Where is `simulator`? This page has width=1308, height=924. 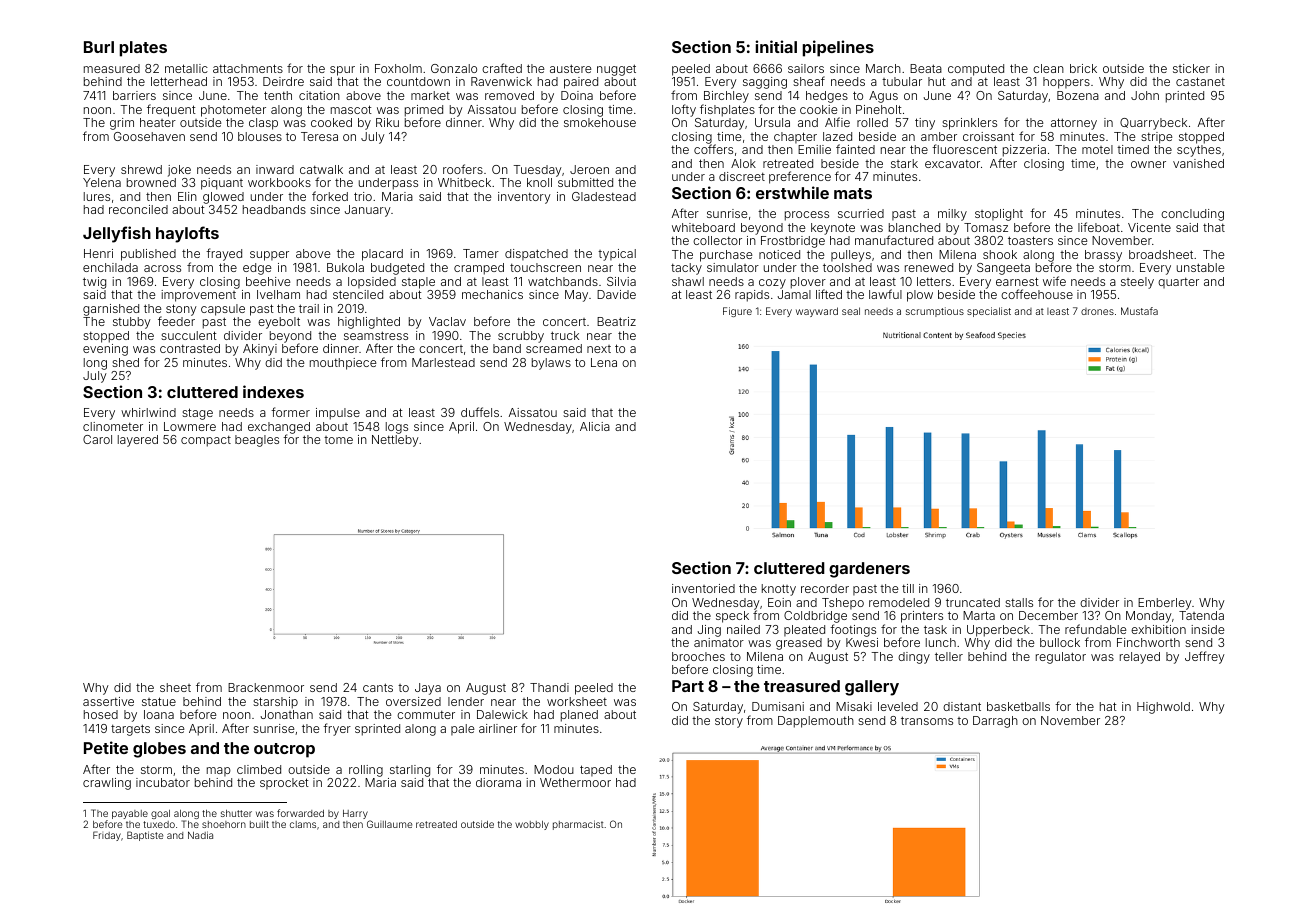 simulator is located at coordinates (733, 267).
